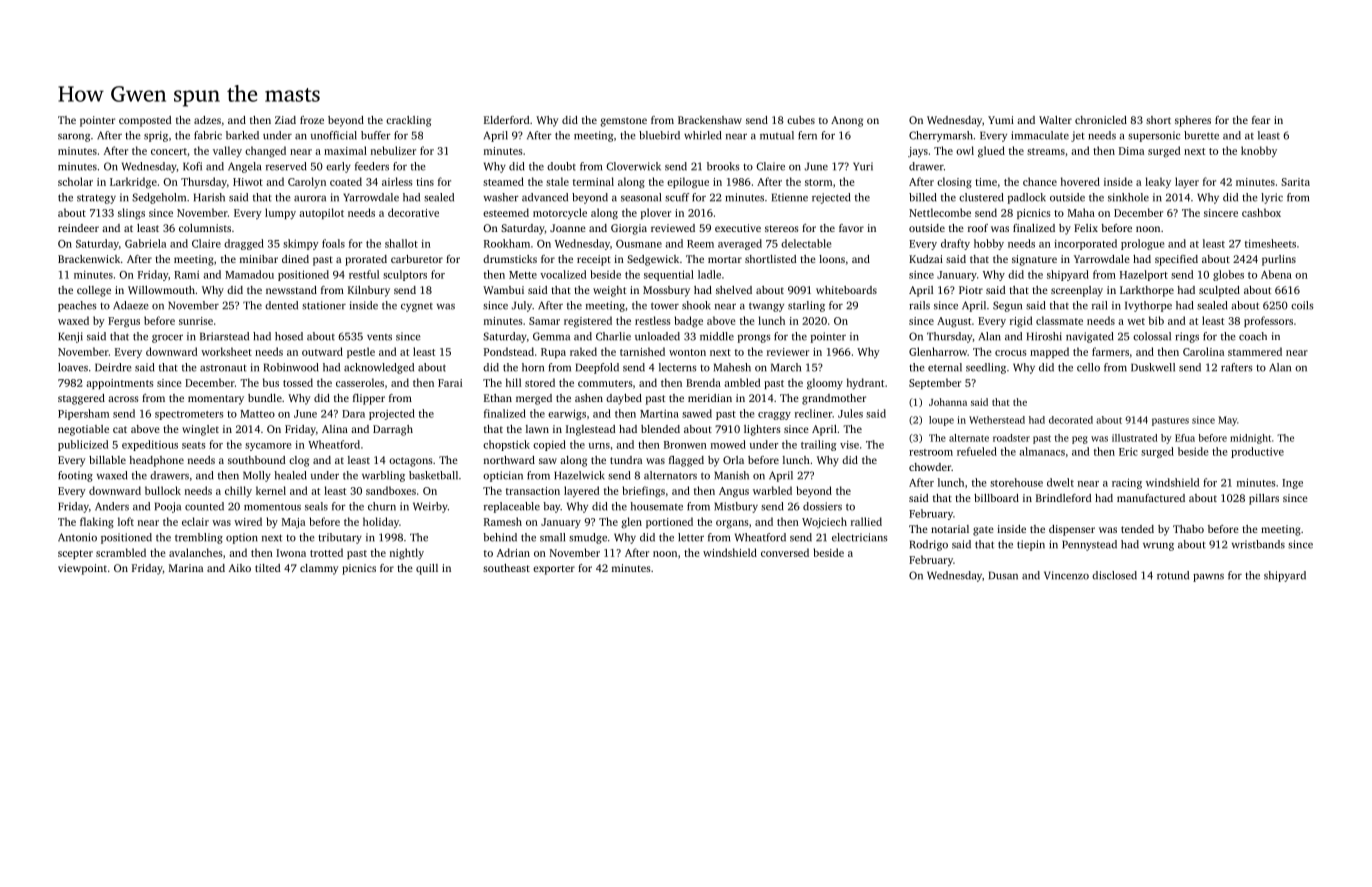 Image resolution: width=1372 pixels, height=887 pixels. What do you see at coordinates (417, 307) in the page?
I see `cygnet` at bounding box center [417, 307].
